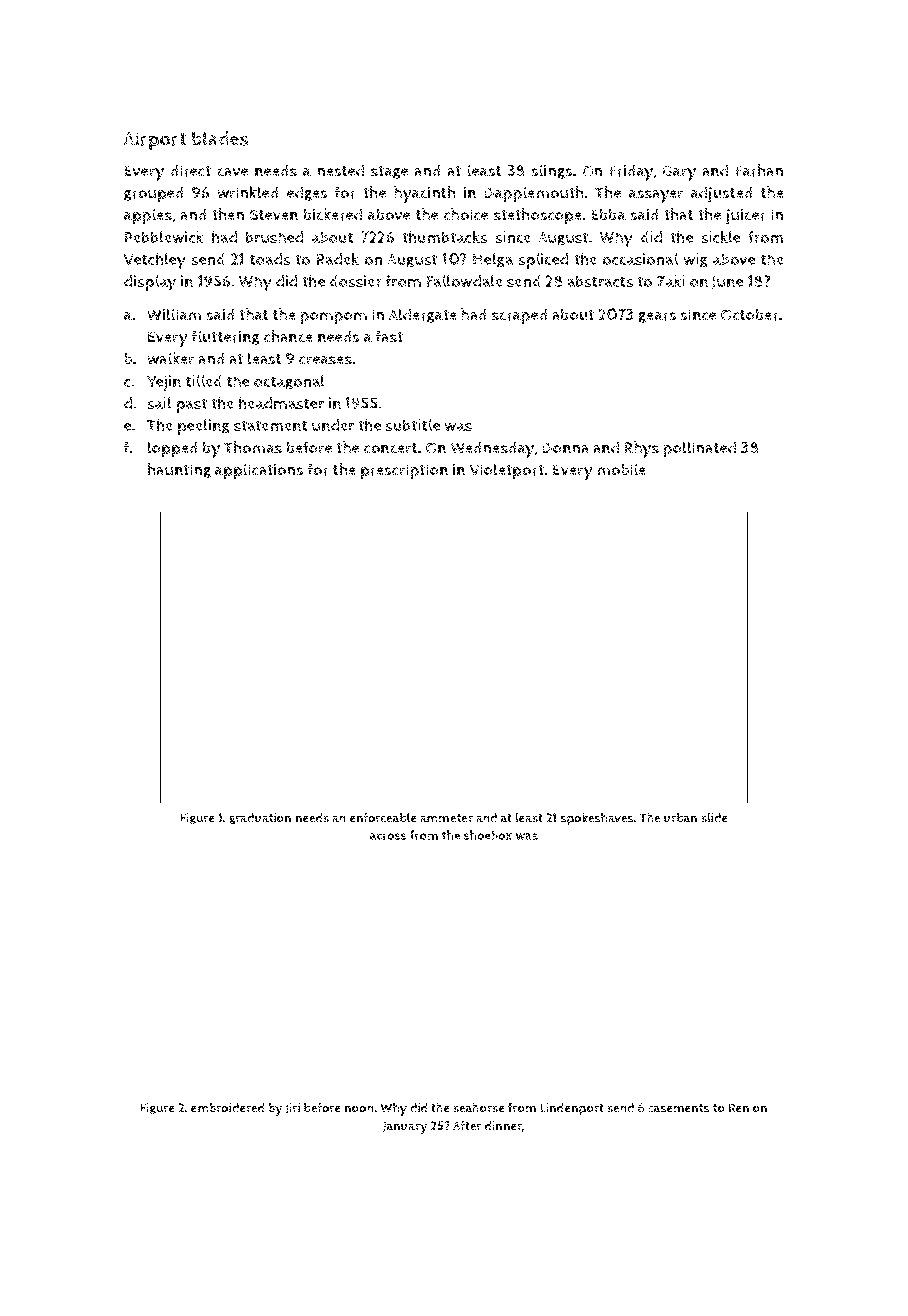  I want to click on juicer, so click(746, 216).
